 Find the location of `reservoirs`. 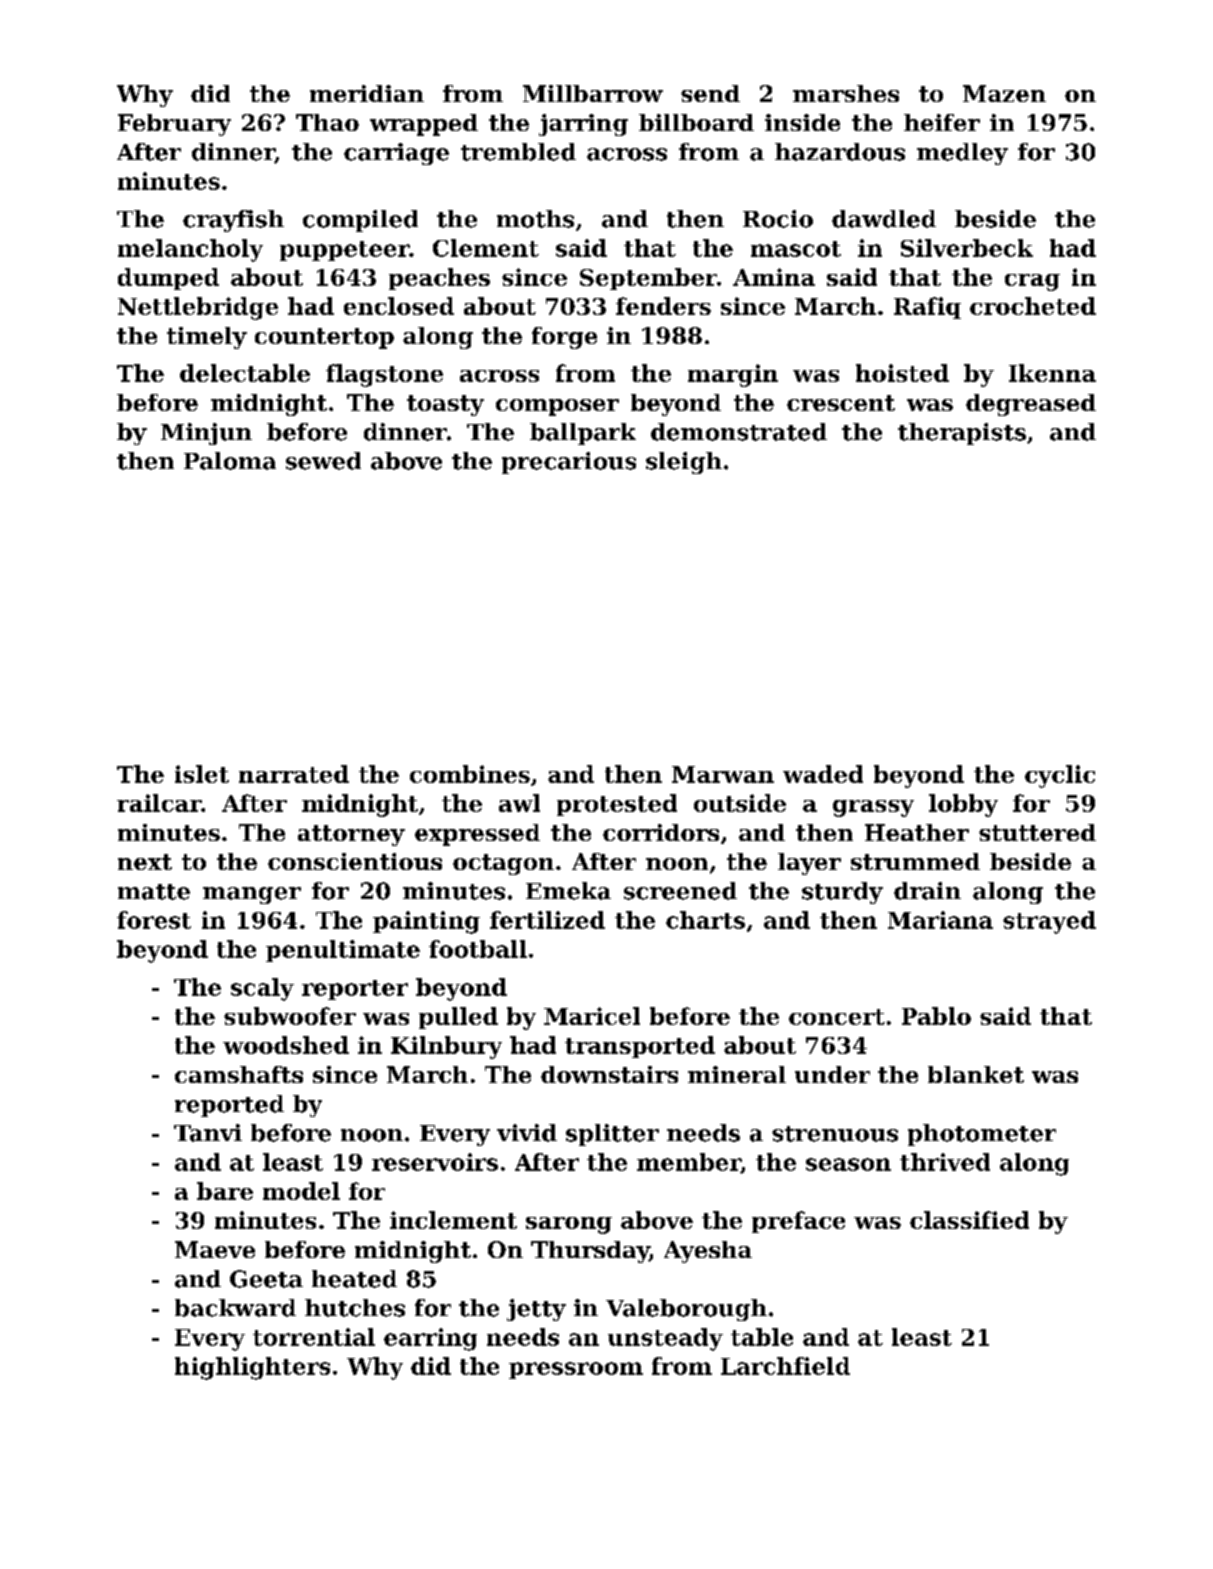

reservoirs is located at coordinates (435, 1162).
